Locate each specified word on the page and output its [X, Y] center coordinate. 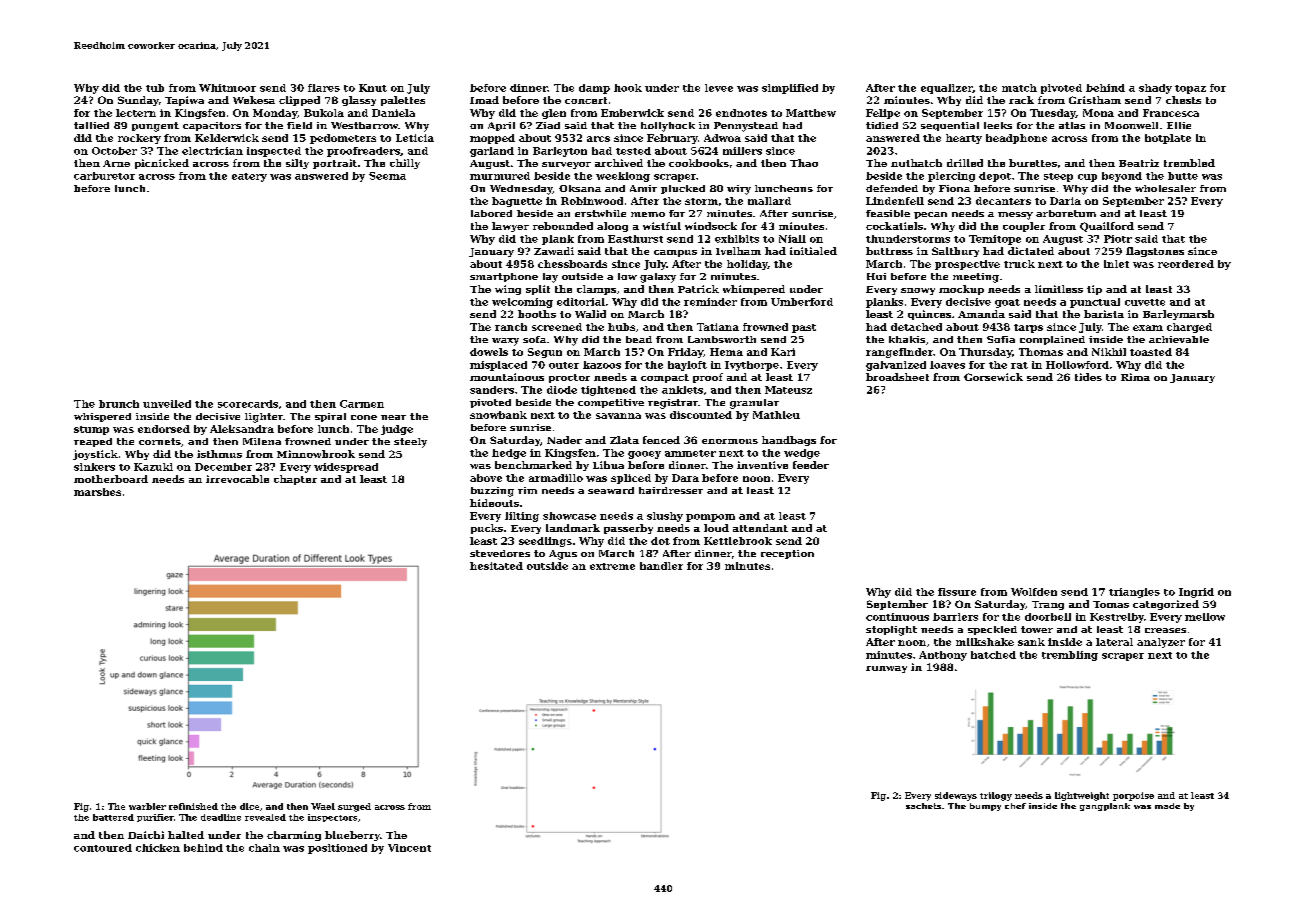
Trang [1048, 605]
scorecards [248, 404]
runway [886, 669]
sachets [923, 806]
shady [1155, 89]
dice [249, 806]
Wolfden [1034, 592]
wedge [802, 454]
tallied [91, 125]
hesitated [496, 566]
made [1167, 806]
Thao [804, 163]
